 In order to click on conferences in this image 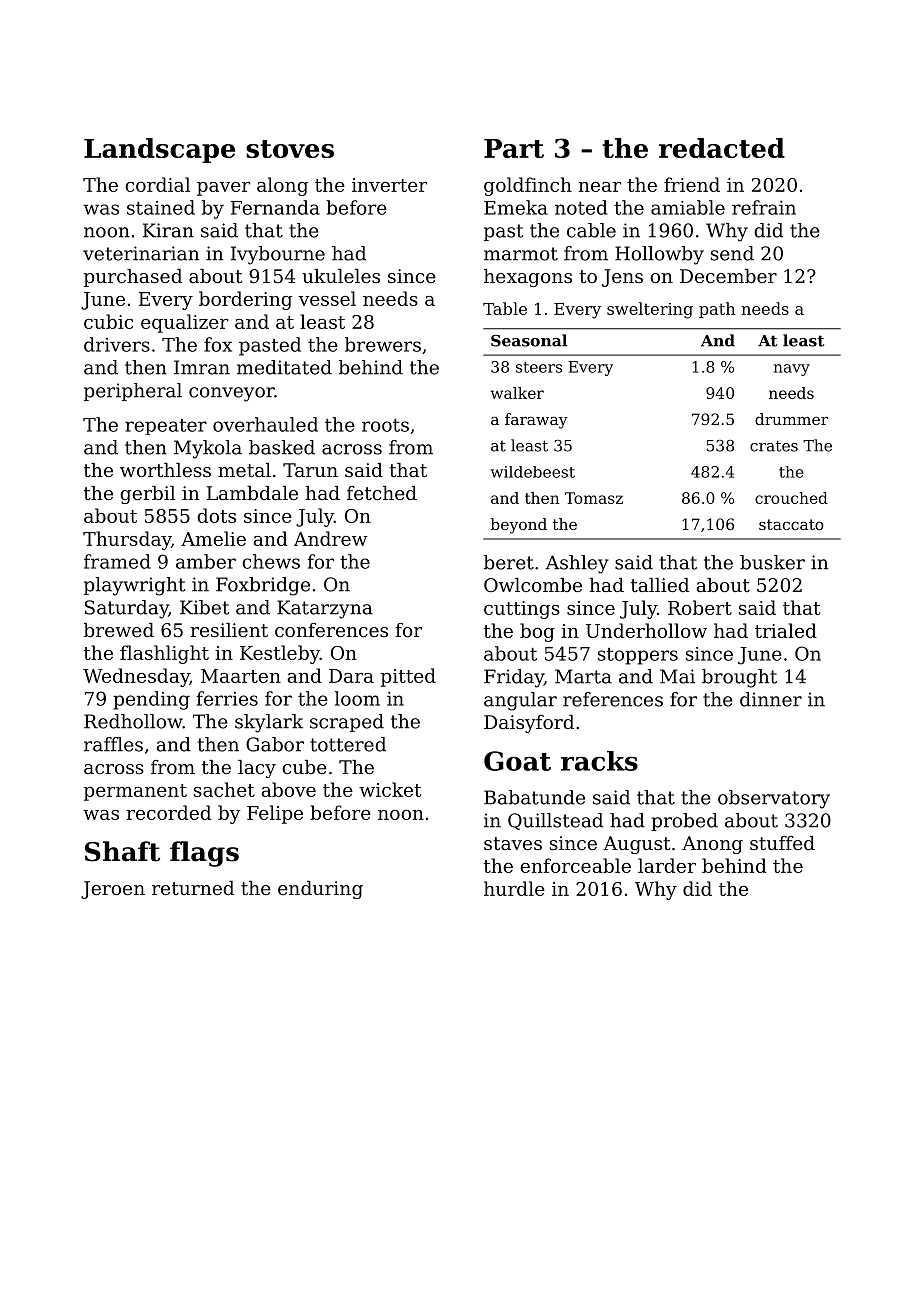, I will do `click(331, 630)`.
